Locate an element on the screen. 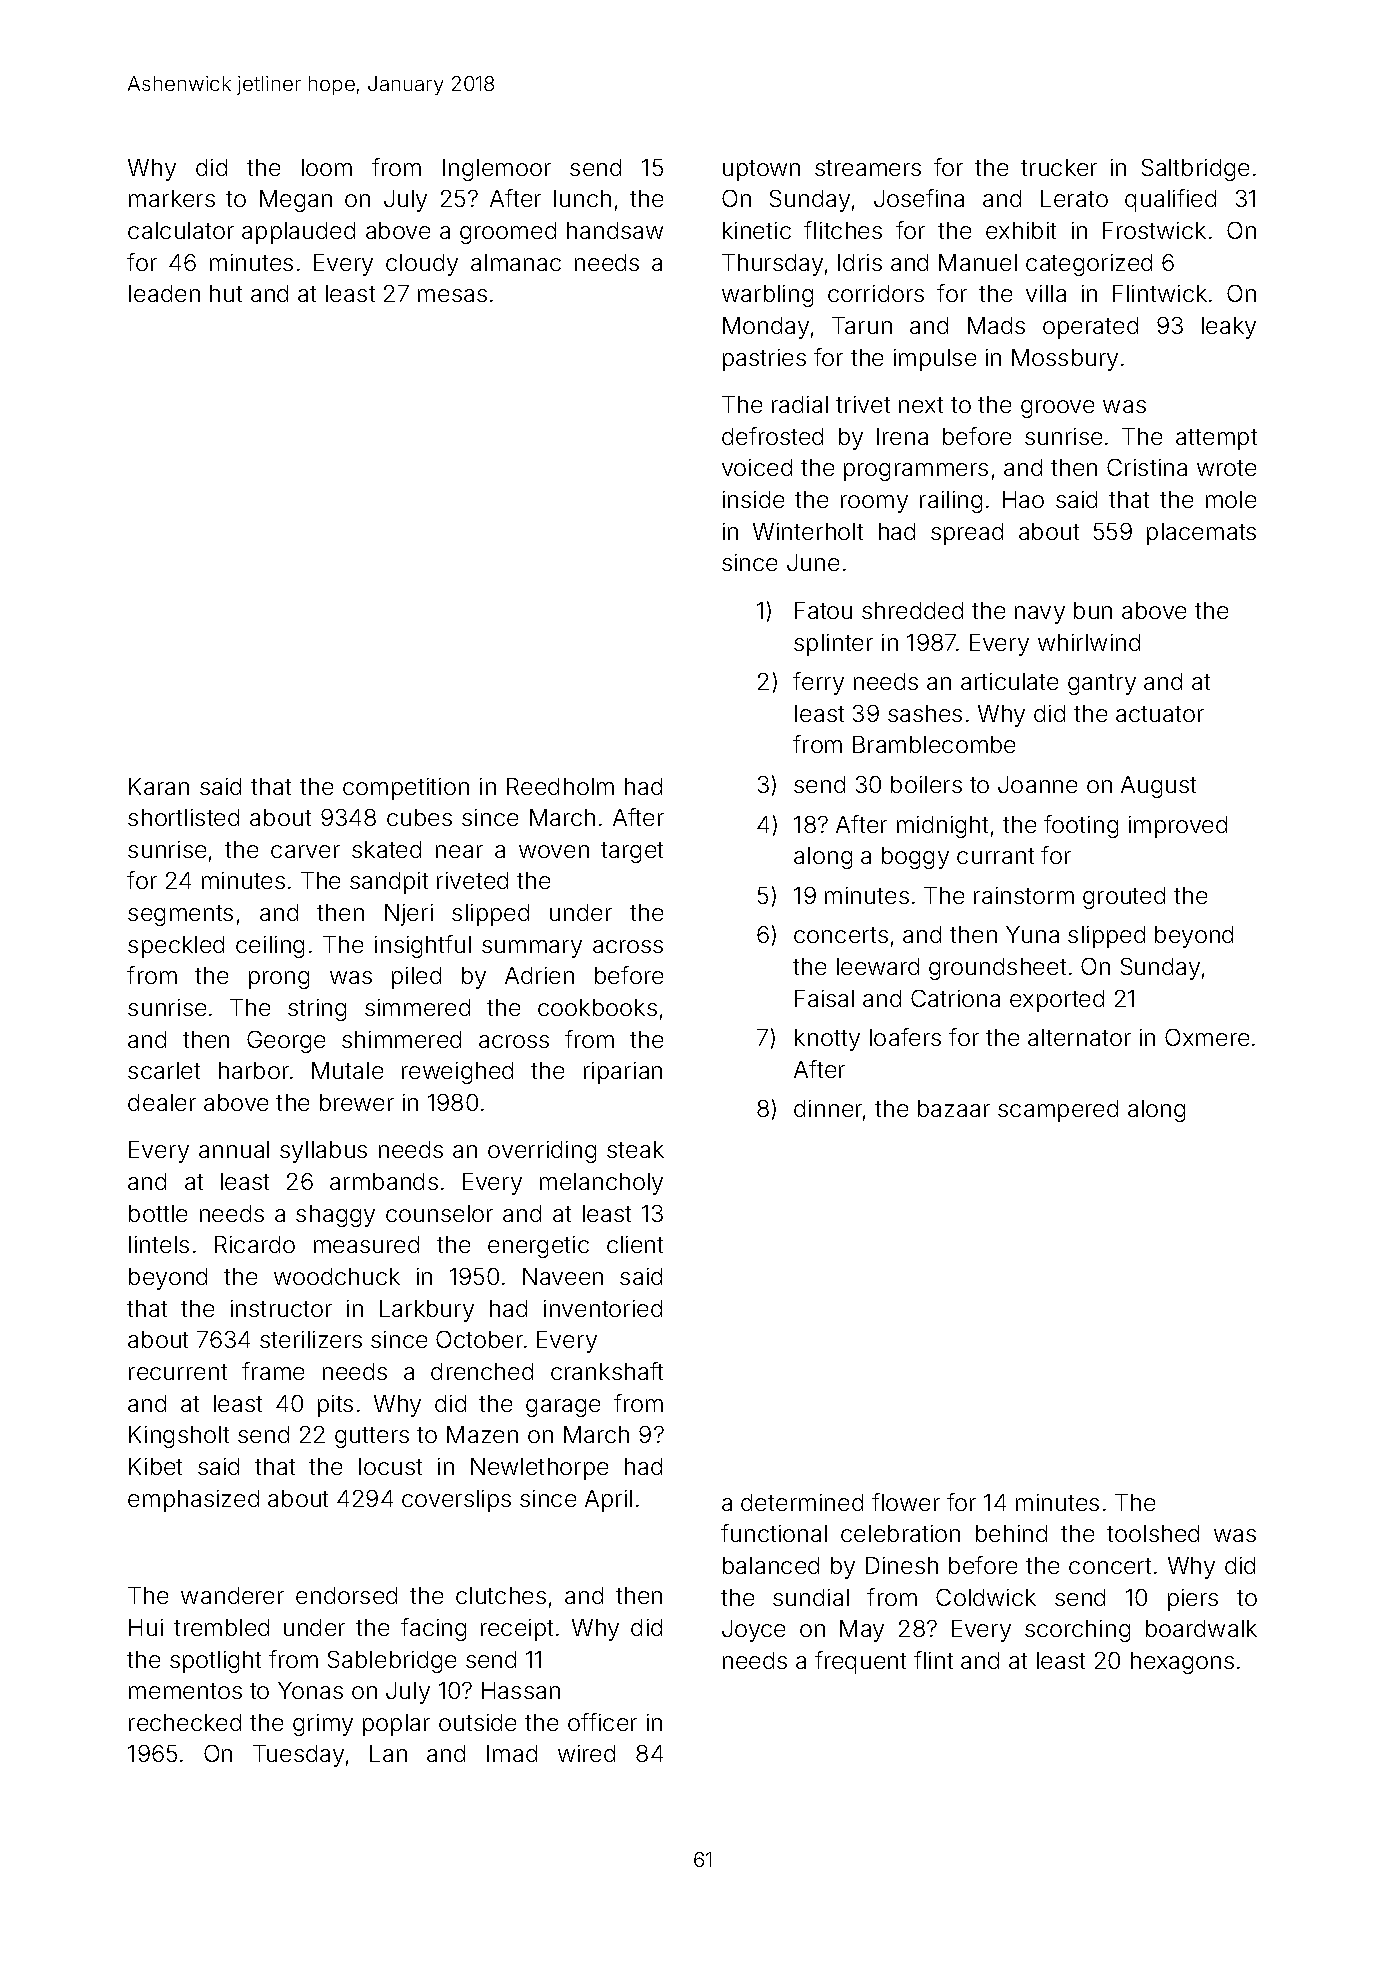 The width and height of the screenshot is (1386, 1969). spread is located at coordinates (967, 534).
